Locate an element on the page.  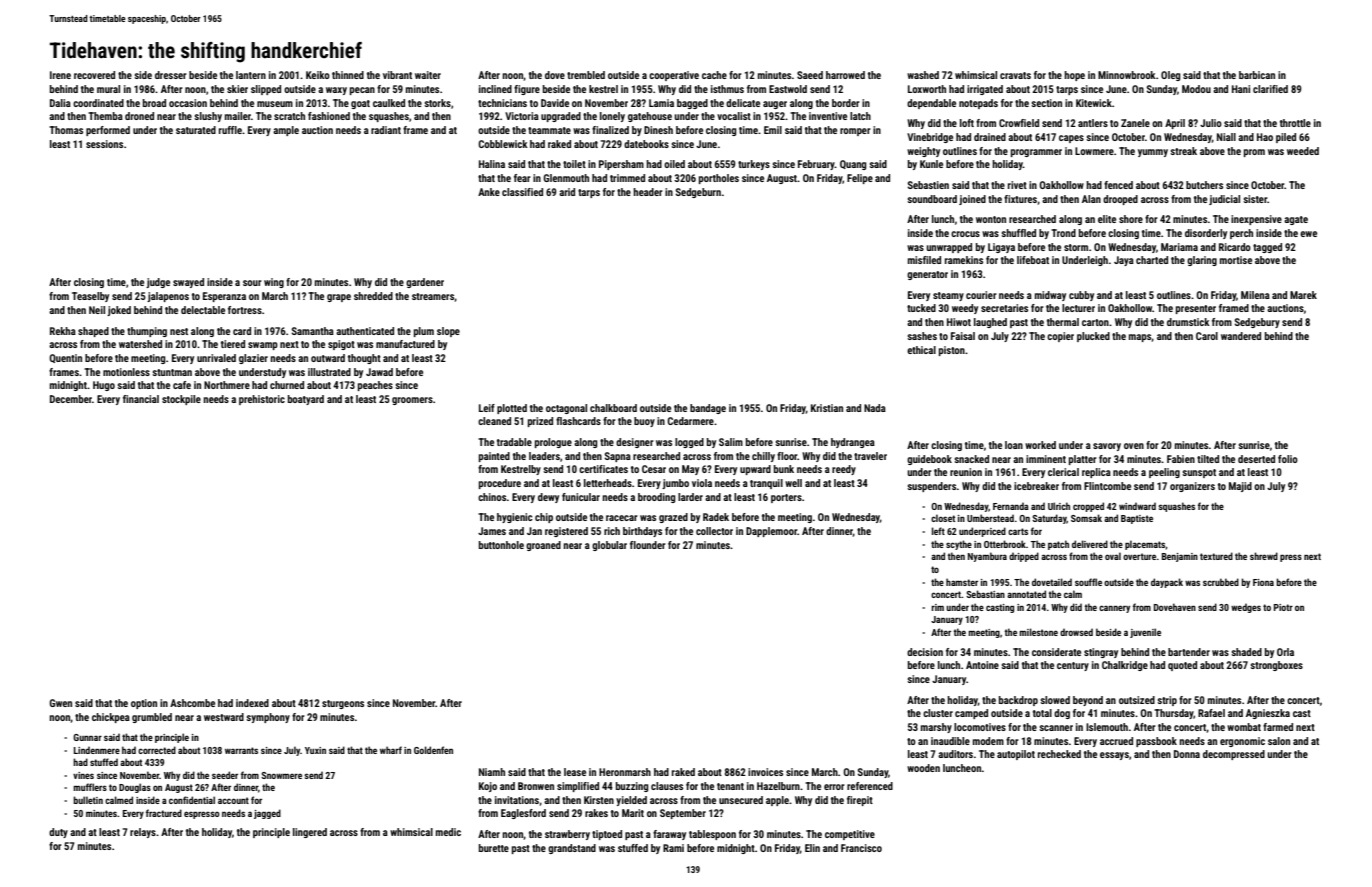
teammate is located at coordinates (549, 130).
